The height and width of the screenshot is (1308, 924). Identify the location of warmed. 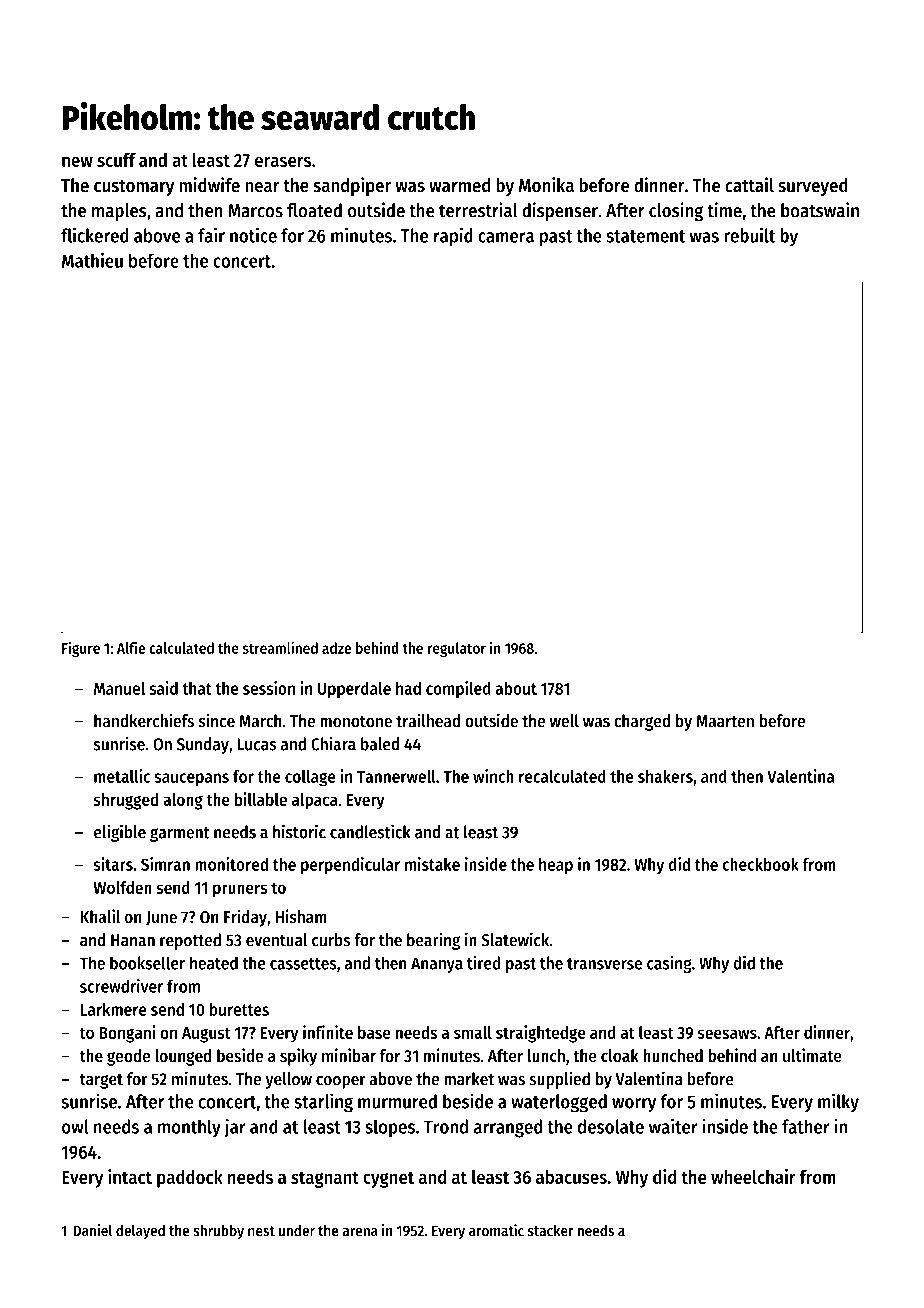
(459, 185).
